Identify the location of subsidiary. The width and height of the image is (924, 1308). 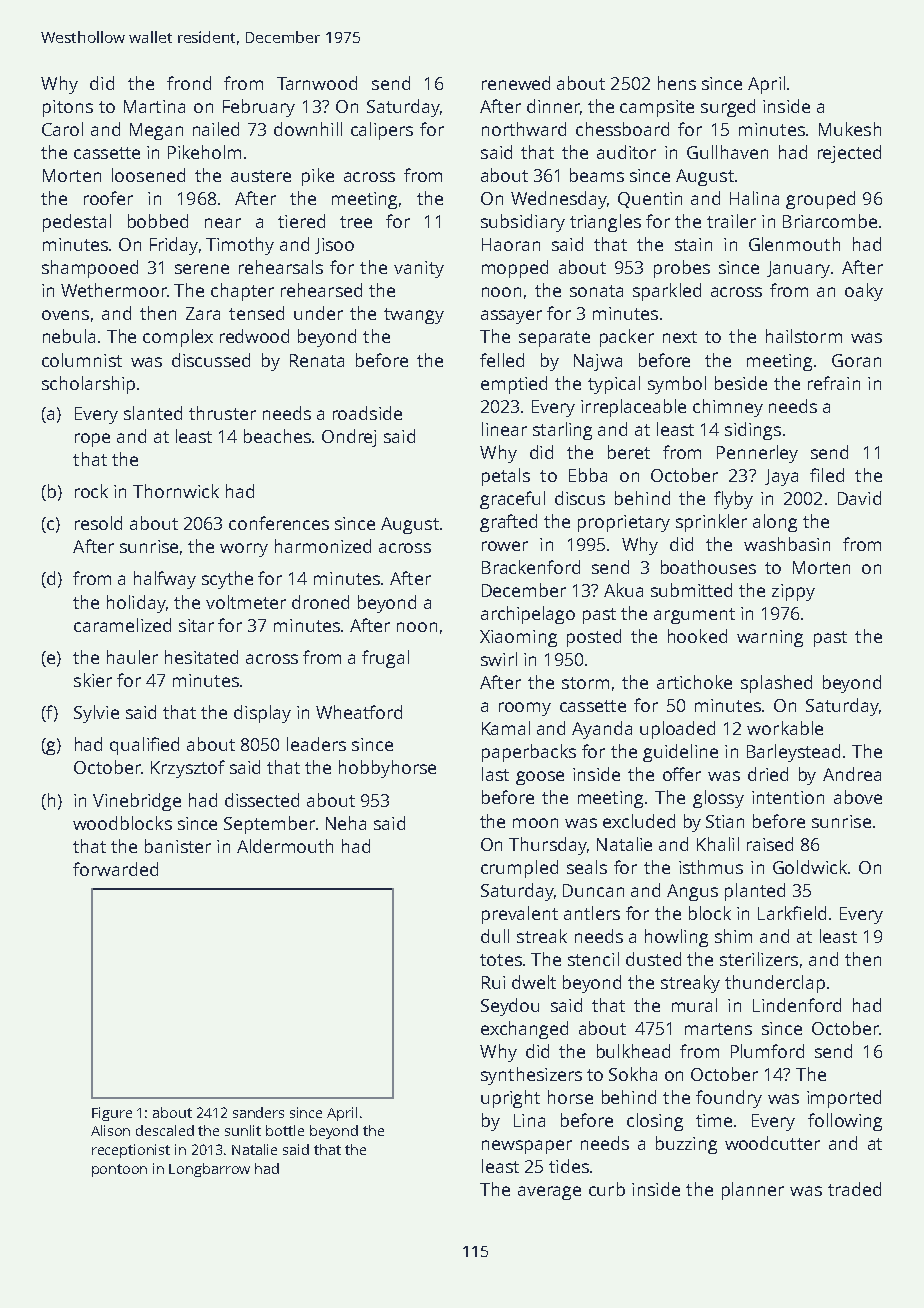
(523, 223).
